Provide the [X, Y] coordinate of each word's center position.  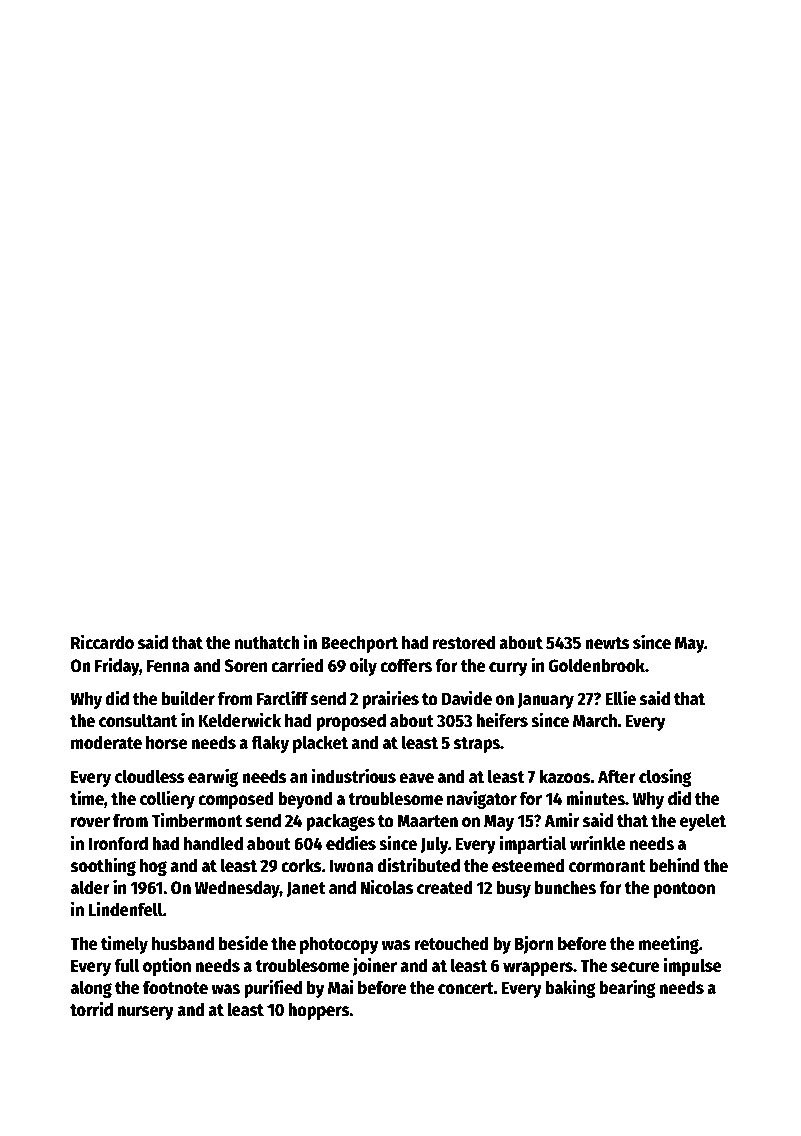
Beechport [359, 644]
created [444, 887]
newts [607, 643]
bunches [565, 887]
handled [213, 843]
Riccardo [102, 642]
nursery [146, 1013]
